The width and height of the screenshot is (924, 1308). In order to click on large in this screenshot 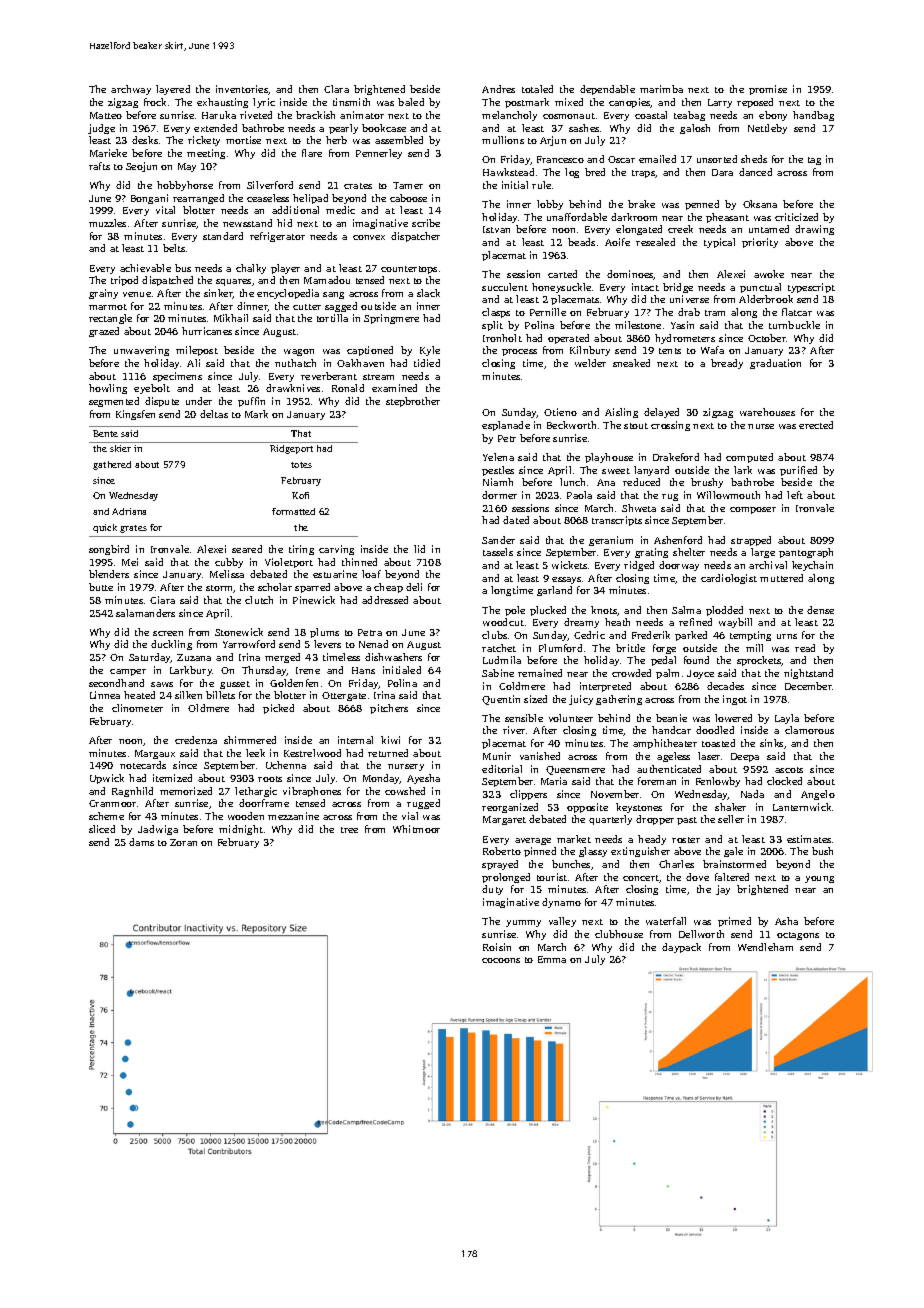, I will do `click(763, 553)`.
